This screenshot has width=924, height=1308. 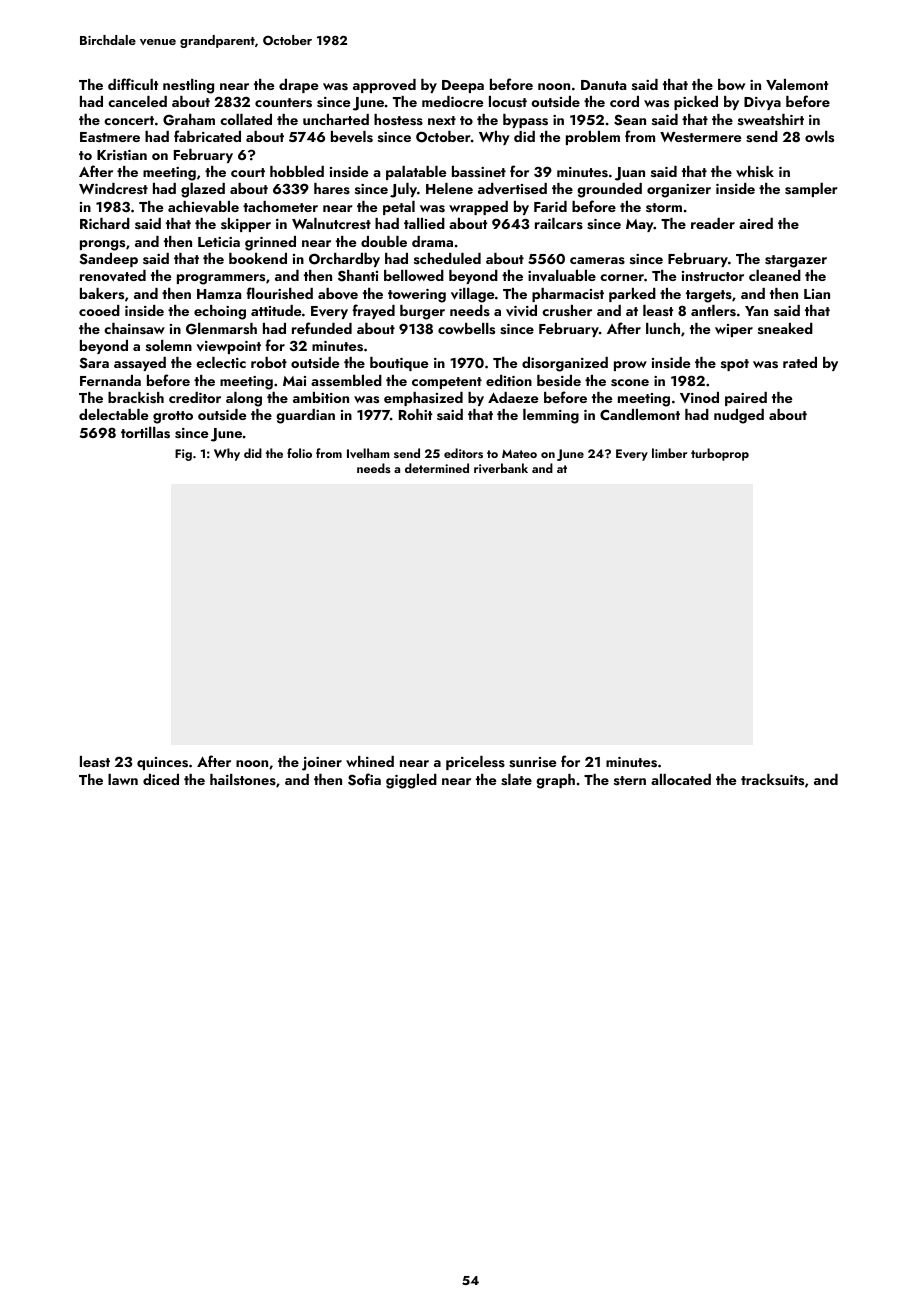 What do you see at coordinates (516, 780) in the screenshot?
I see `slate` at bounding box center [516, 780].
